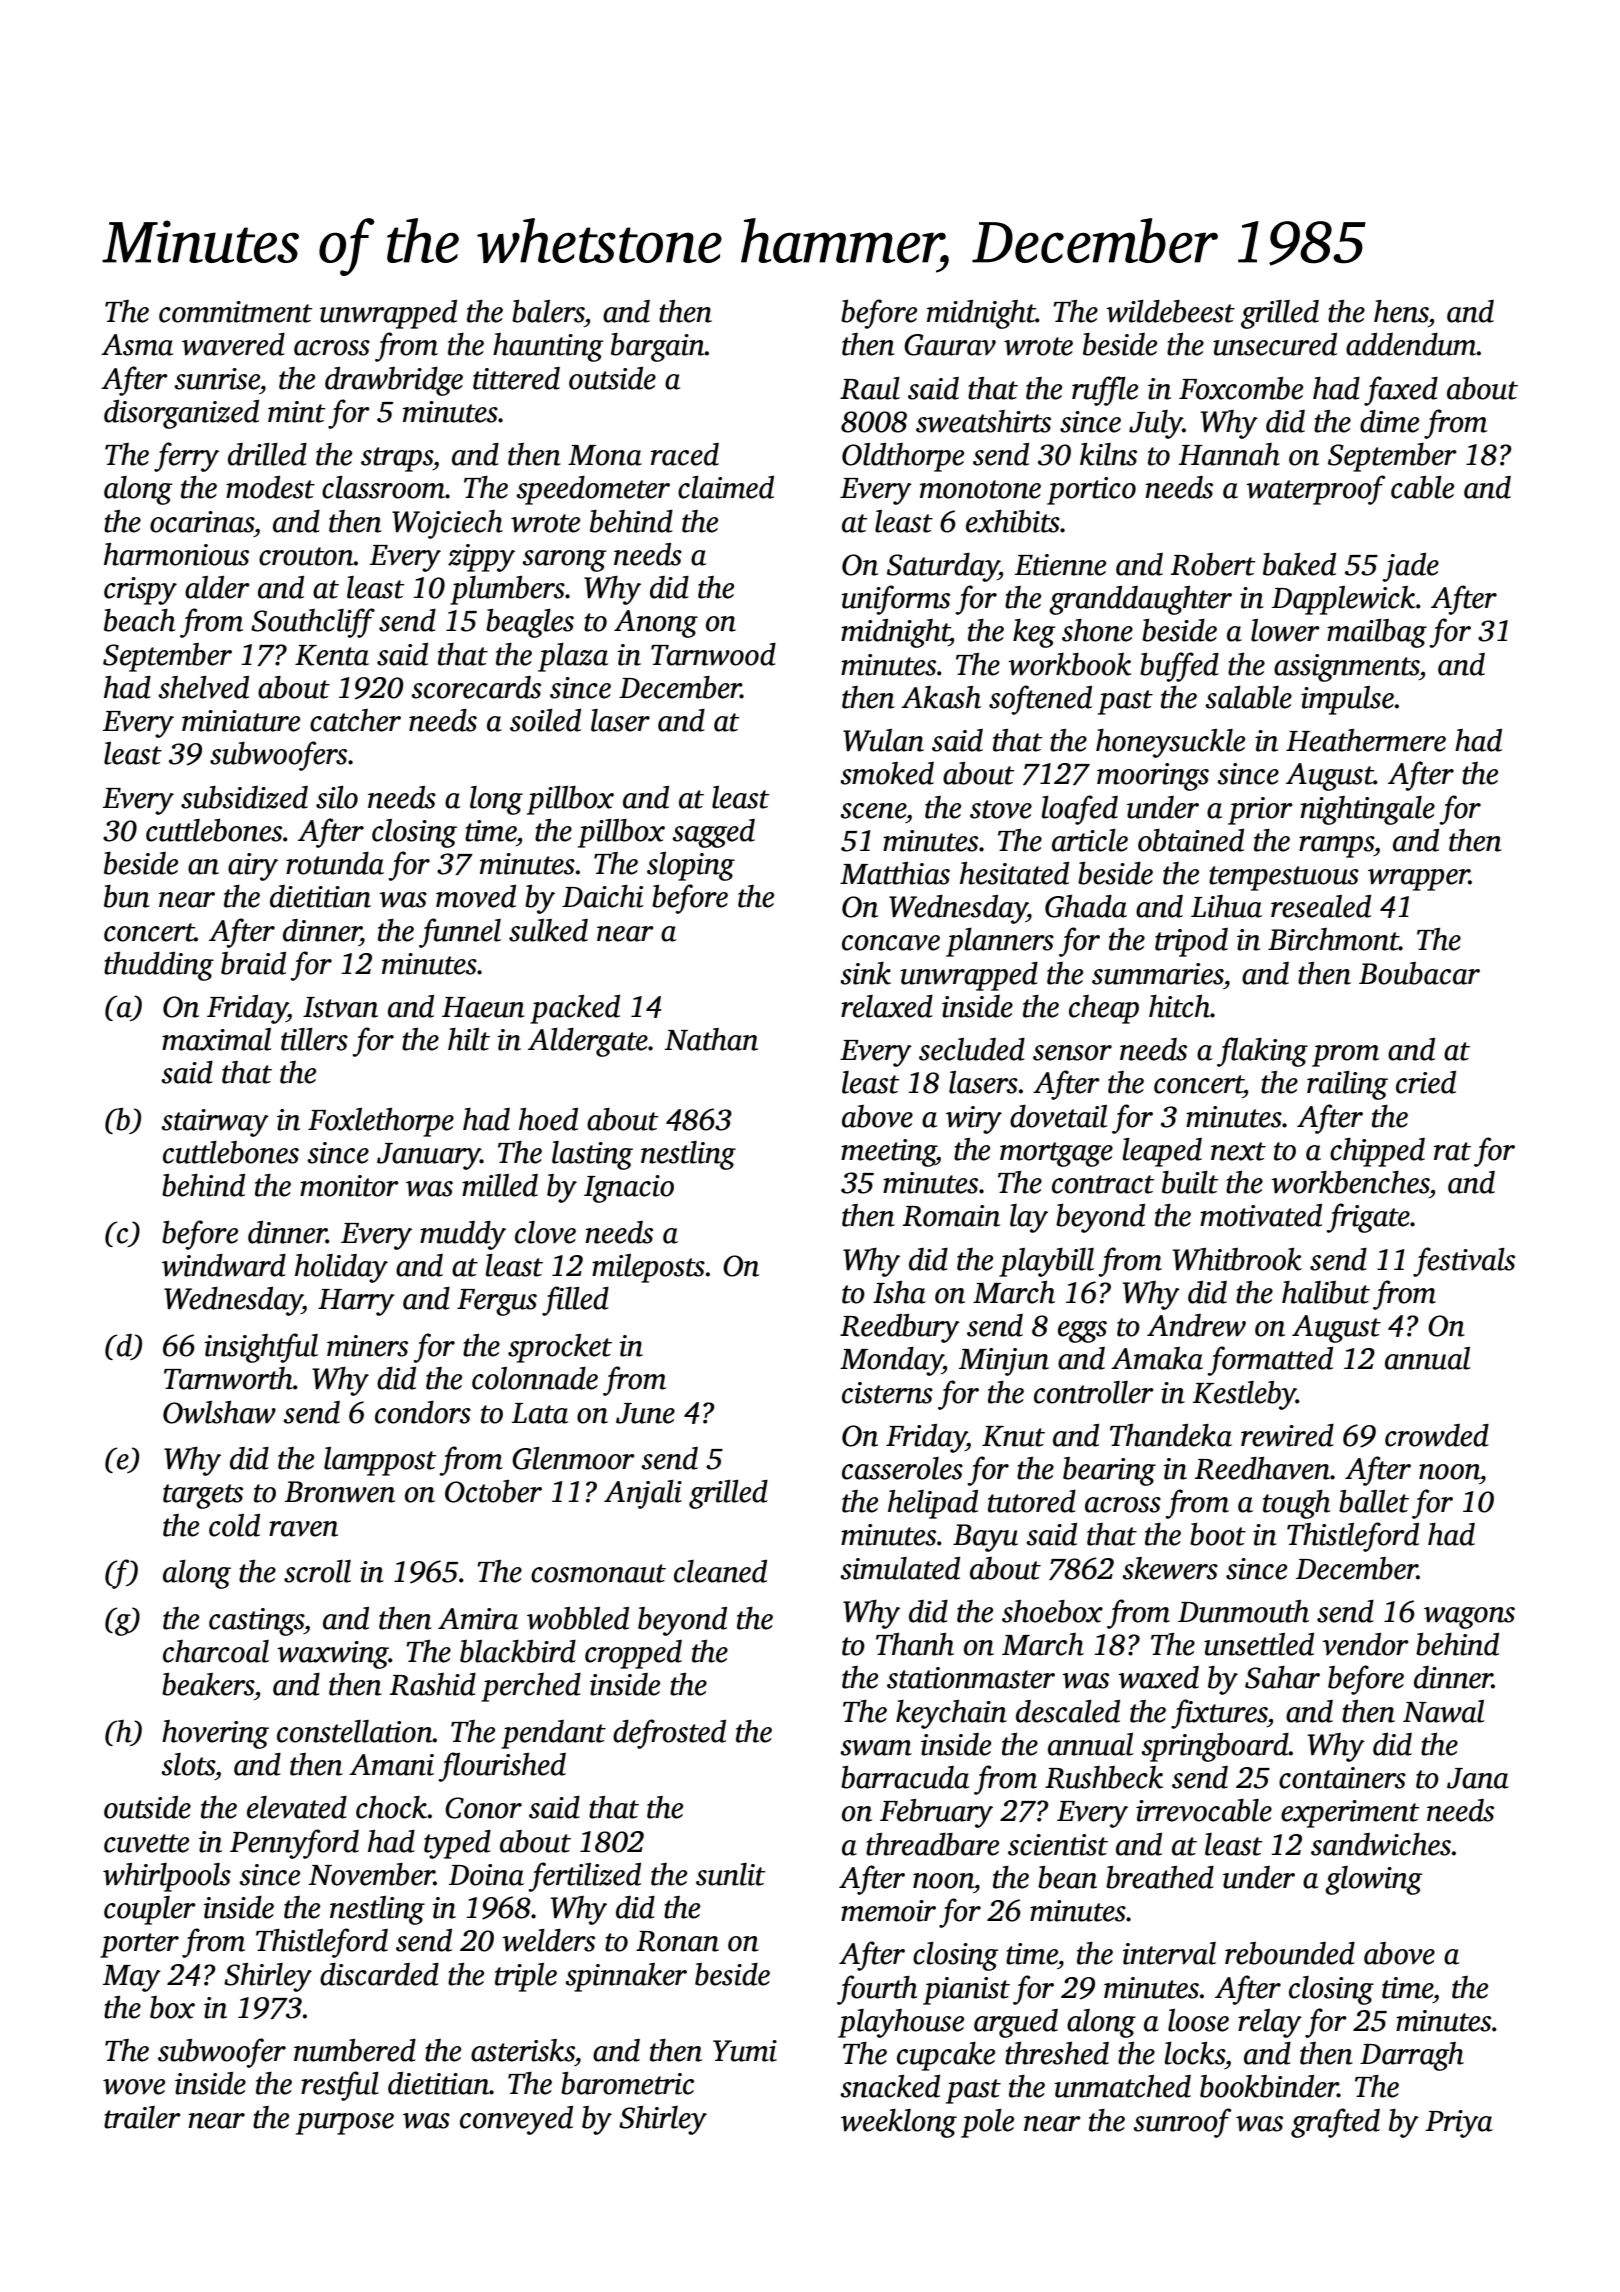 The height and width of the image is (2292, 1620). Describe the element at coordinates (235, 312) in the image. I see `commitment` at that location.
